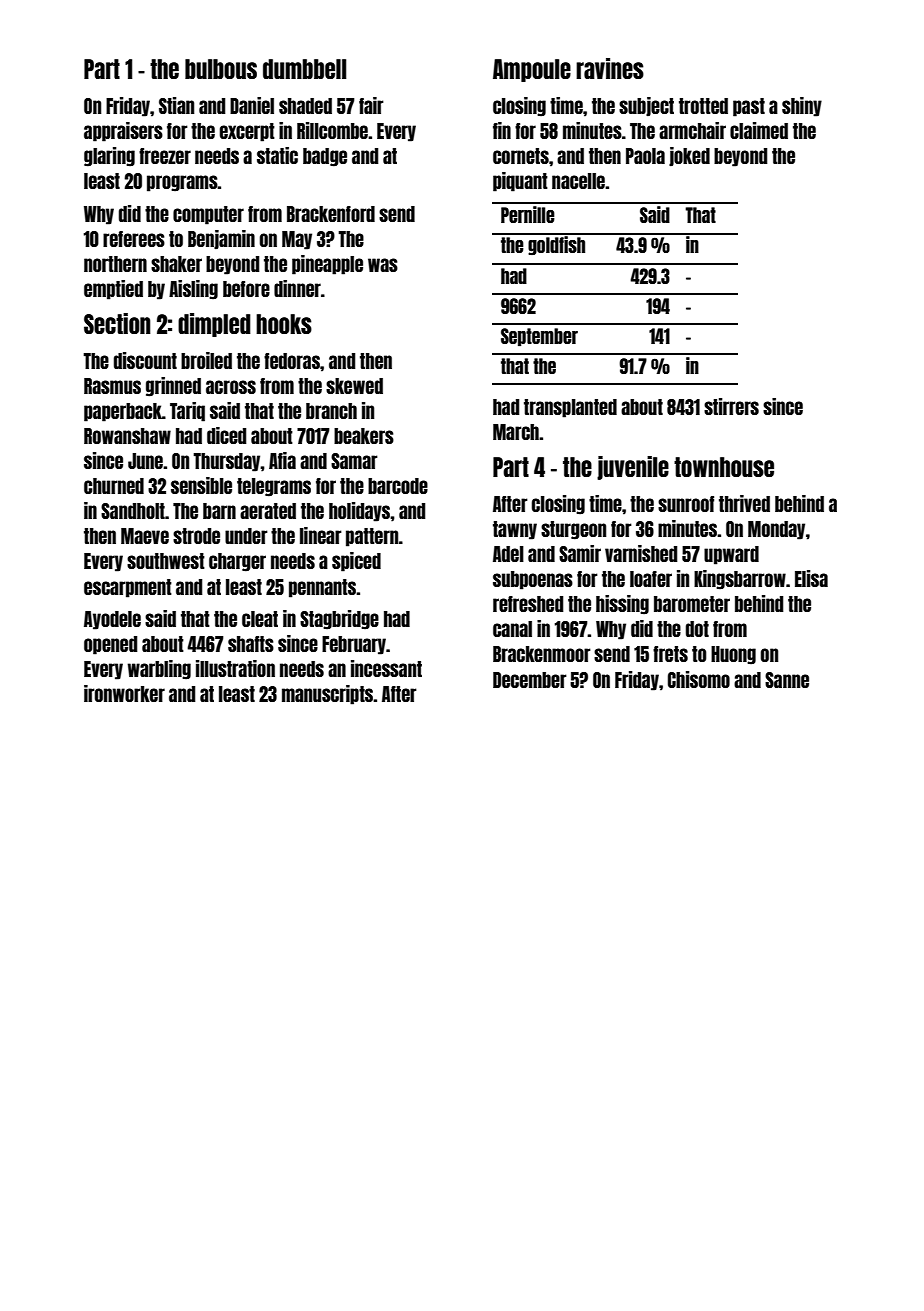 Image resolution: width=924 pixels, height=1311 pixels. Describe the element at coordinates (692, 130) in the page. I see `armchair` at that location.
